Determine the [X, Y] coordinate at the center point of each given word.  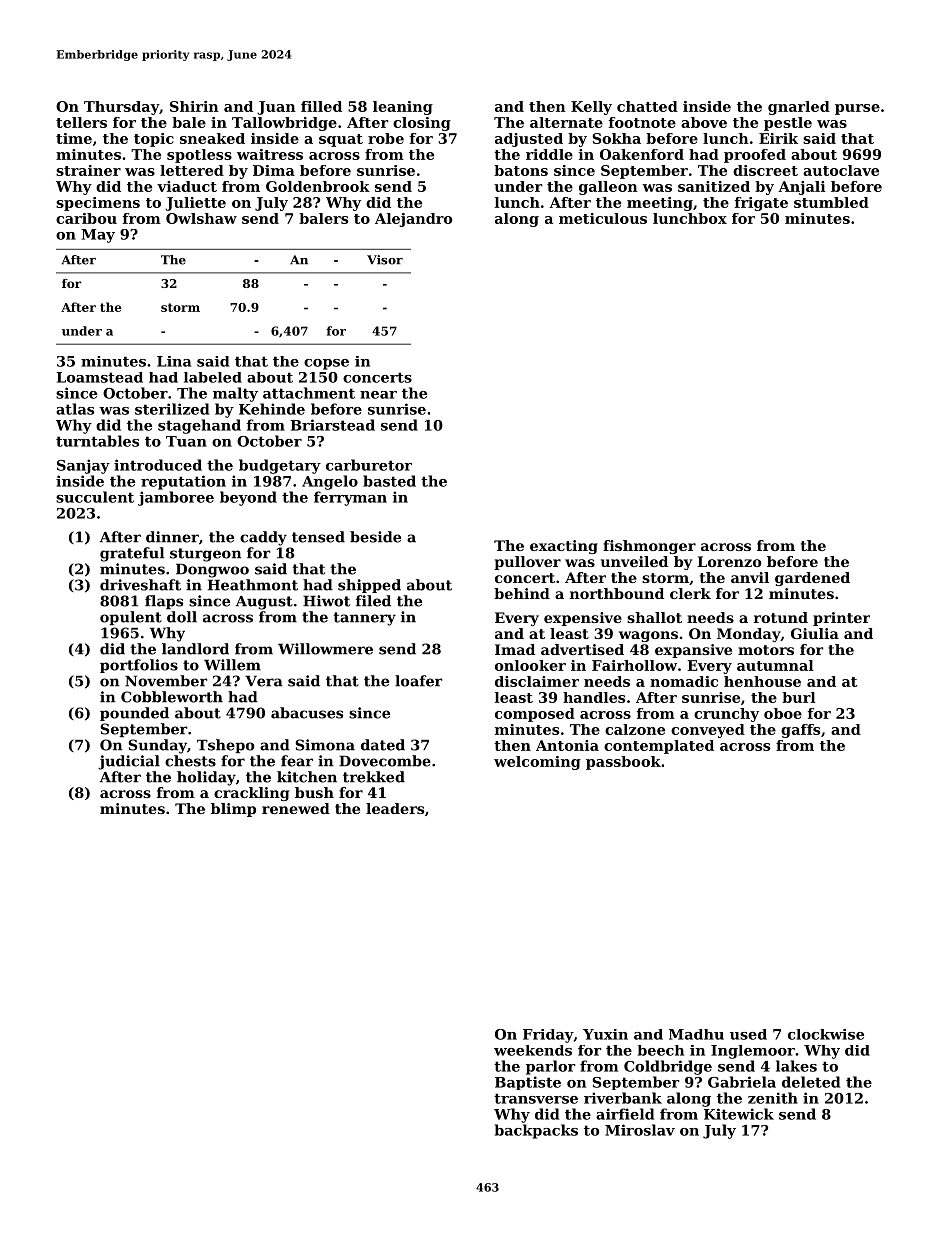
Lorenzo [729, 561]
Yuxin [605, 1034]
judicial [129, 762]
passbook [623, 763]
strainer [88, 170]
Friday [548, 1036]
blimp [233, 810]
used [748, 1034]
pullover [527, 563]
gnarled [799, 108]
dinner [172, 537]
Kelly [591, 108]
